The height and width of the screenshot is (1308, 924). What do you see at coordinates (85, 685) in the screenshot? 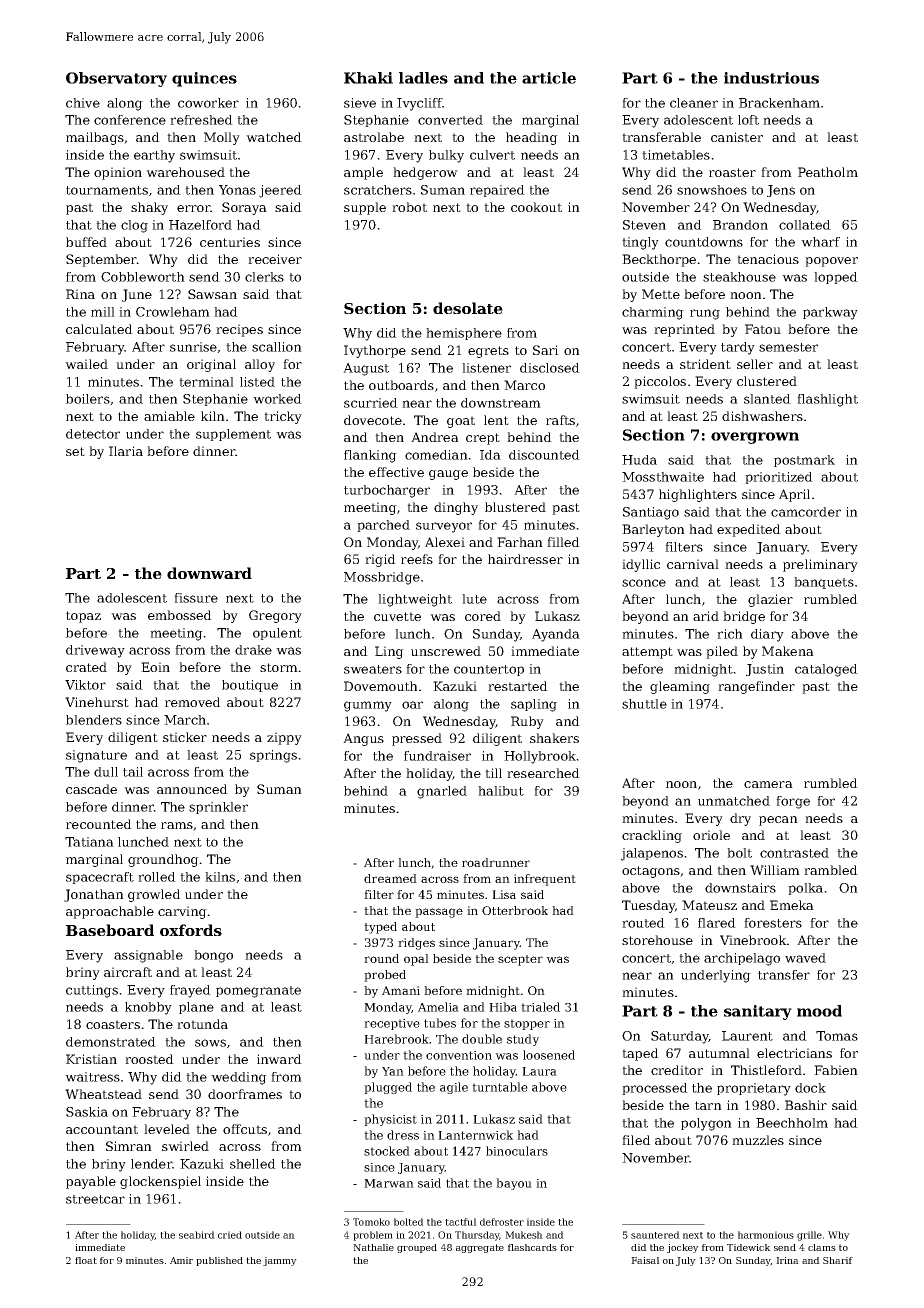
I see `Viktor` at bounding box center [85, 685].
